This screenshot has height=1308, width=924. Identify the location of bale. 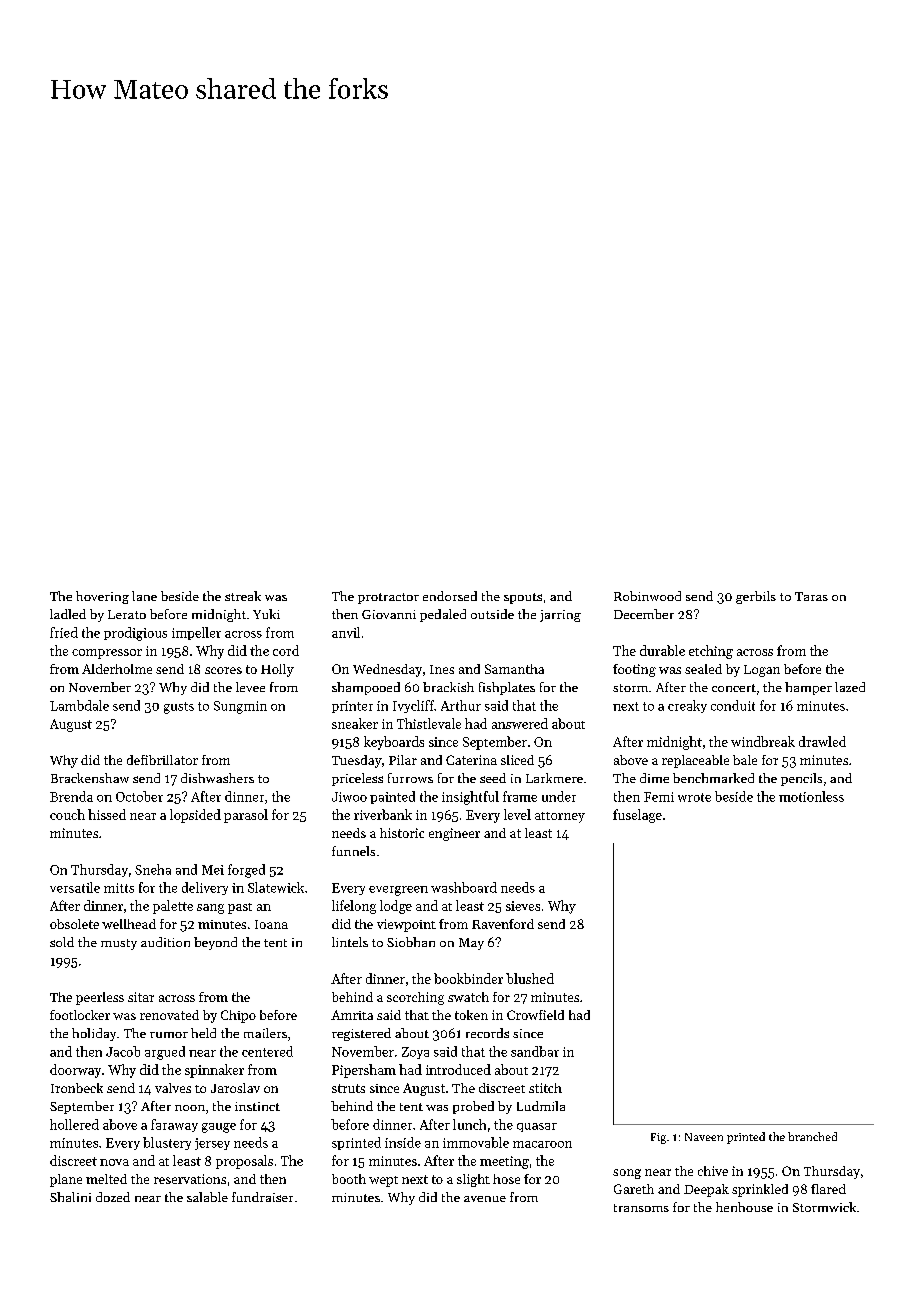
(745, 760).
